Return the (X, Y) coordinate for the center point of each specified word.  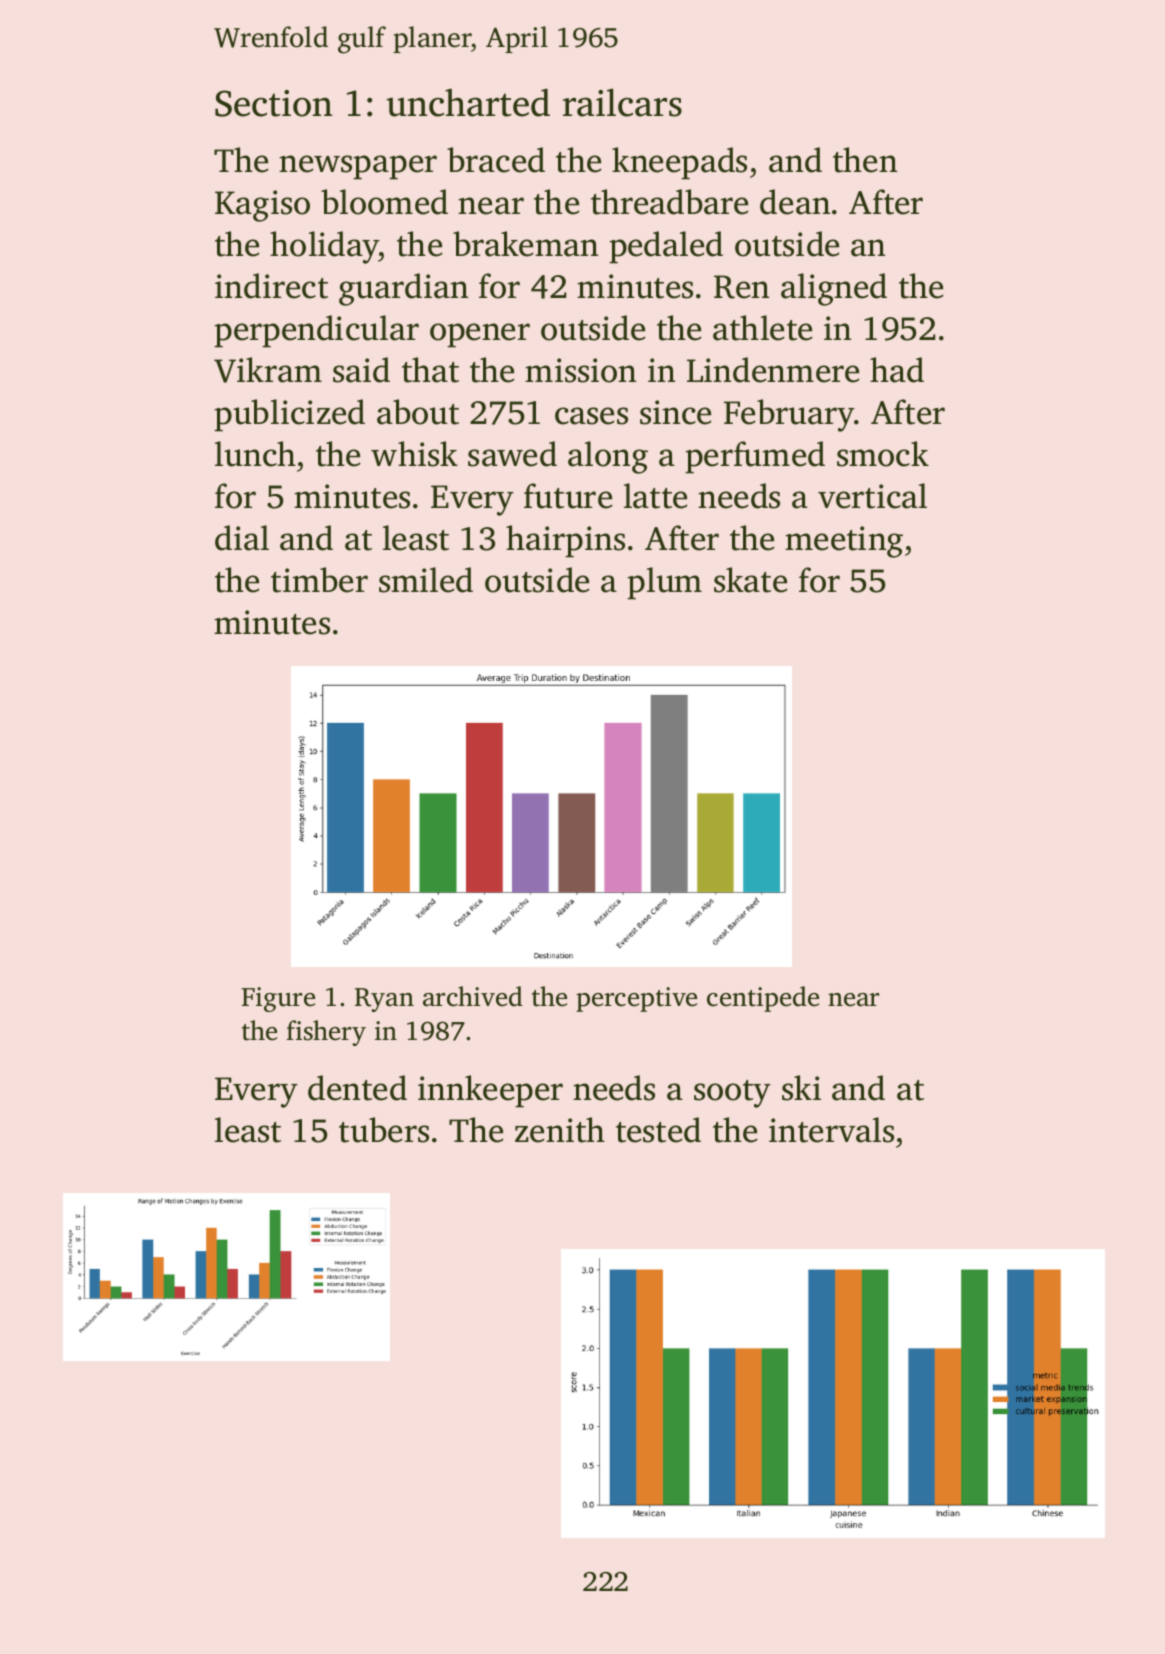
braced (496, 160)
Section (273, 103)
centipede (763, 999)
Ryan (384, 1000)
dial (242, 538)
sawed (512, 454)
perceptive (636, 999)
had (897, 370)
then (865, 160)
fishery (326, 1033)
